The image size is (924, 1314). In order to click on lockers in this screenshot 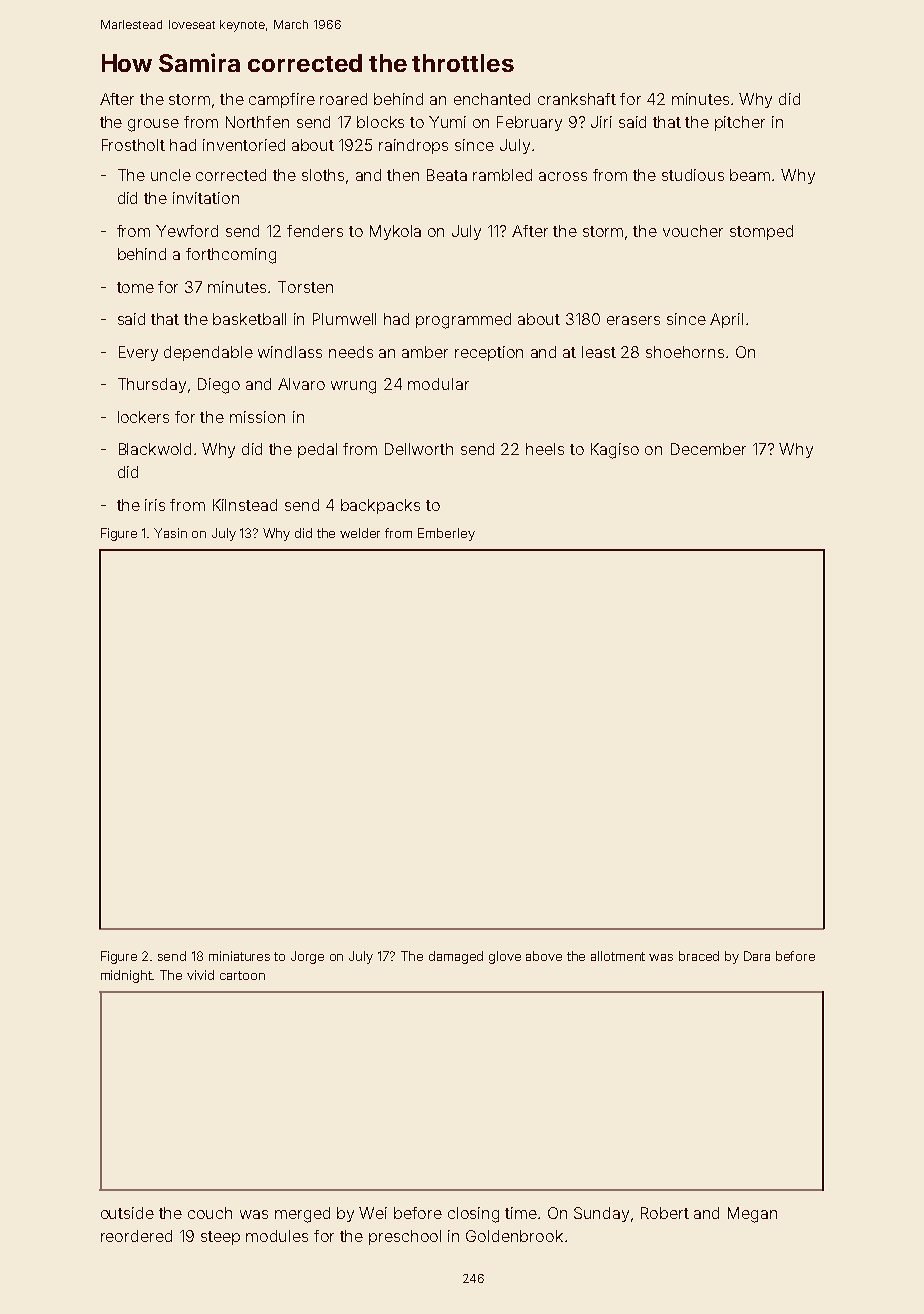, I will do `click(143, 417)`.
